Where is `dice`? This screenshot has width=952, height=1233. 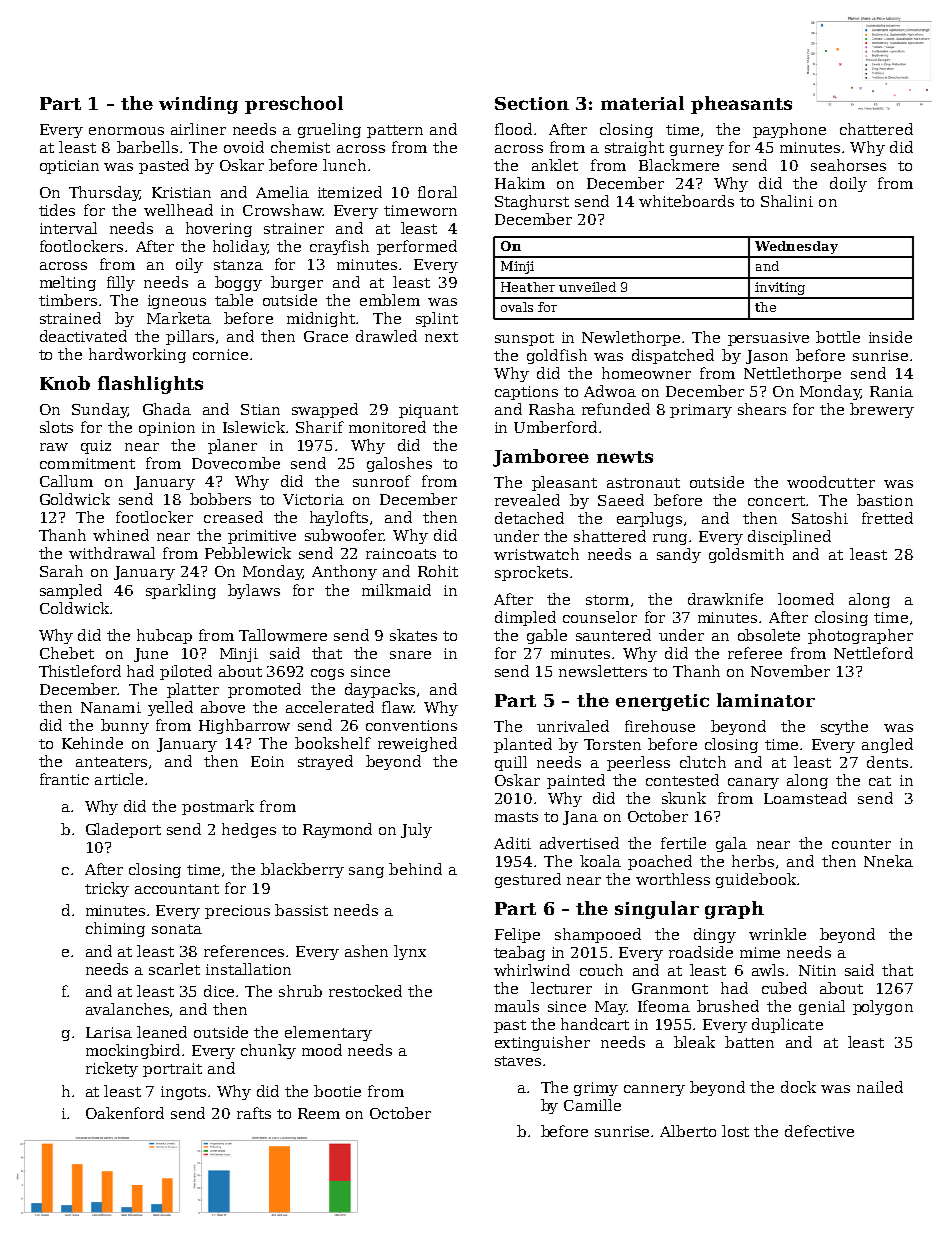 dice is located at coordinates (219, 991).
